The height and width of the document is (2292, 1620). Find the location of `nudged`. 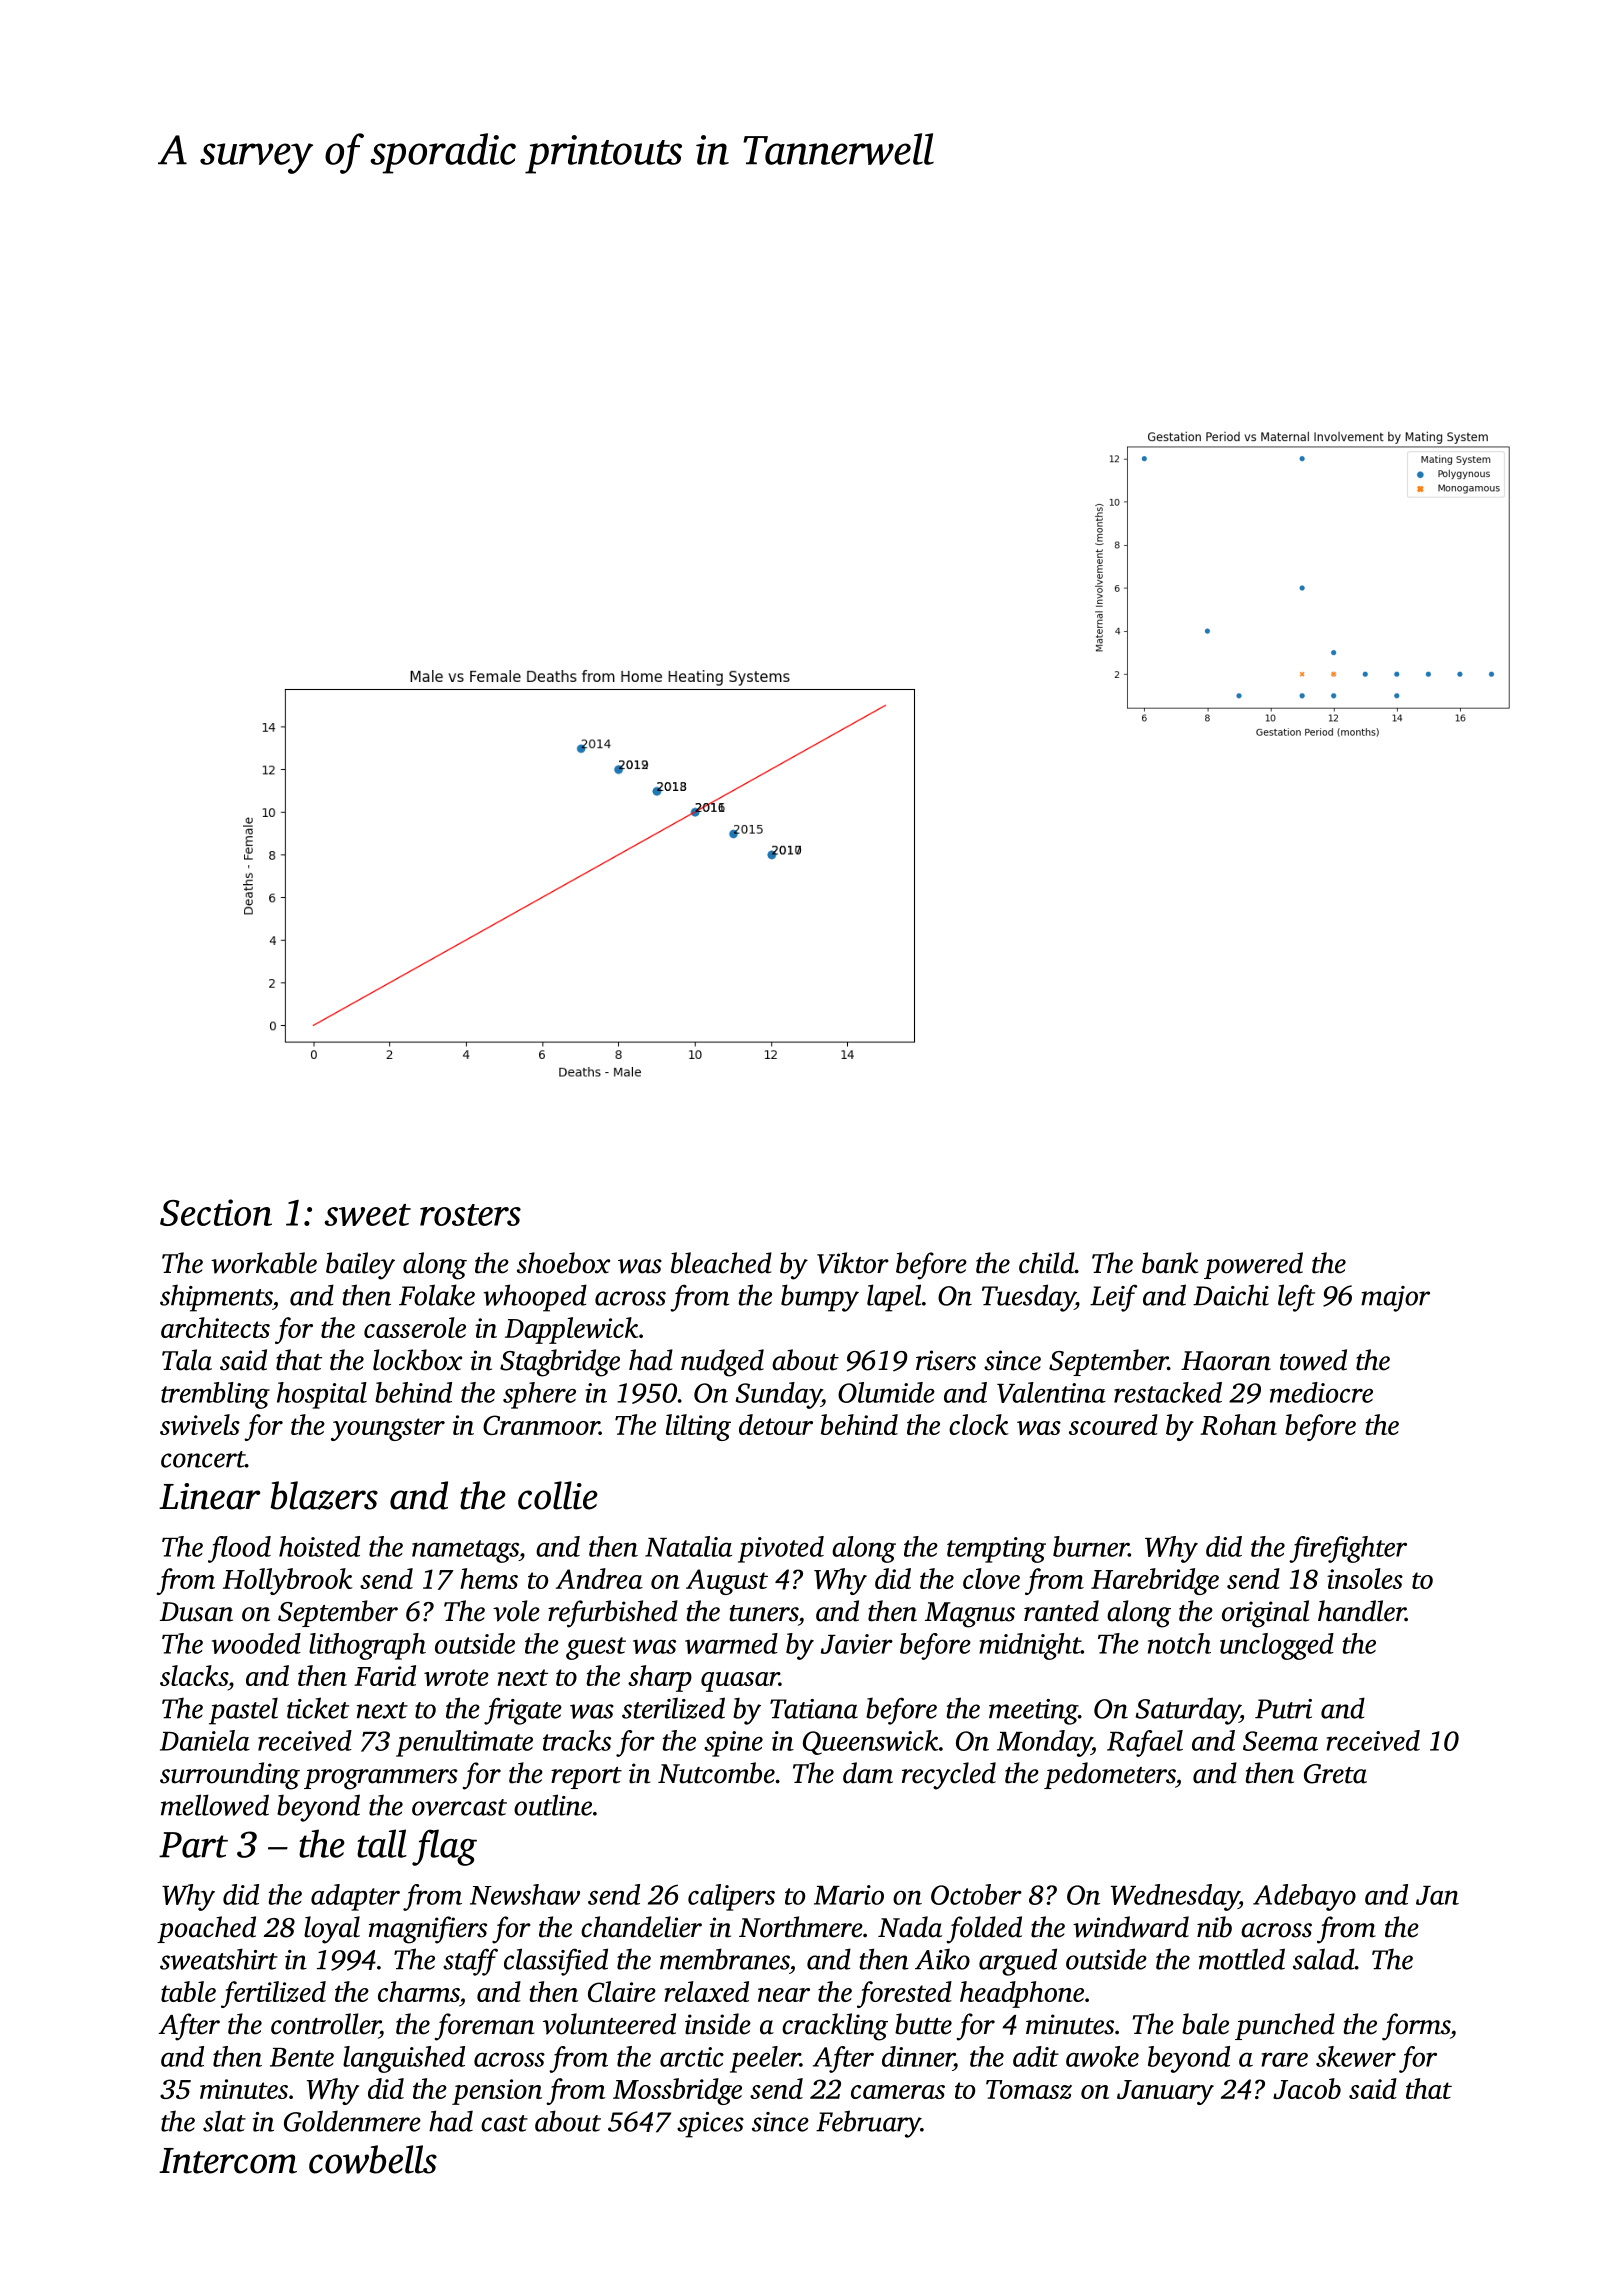

nudged is located at coordinates (722, 1363).
